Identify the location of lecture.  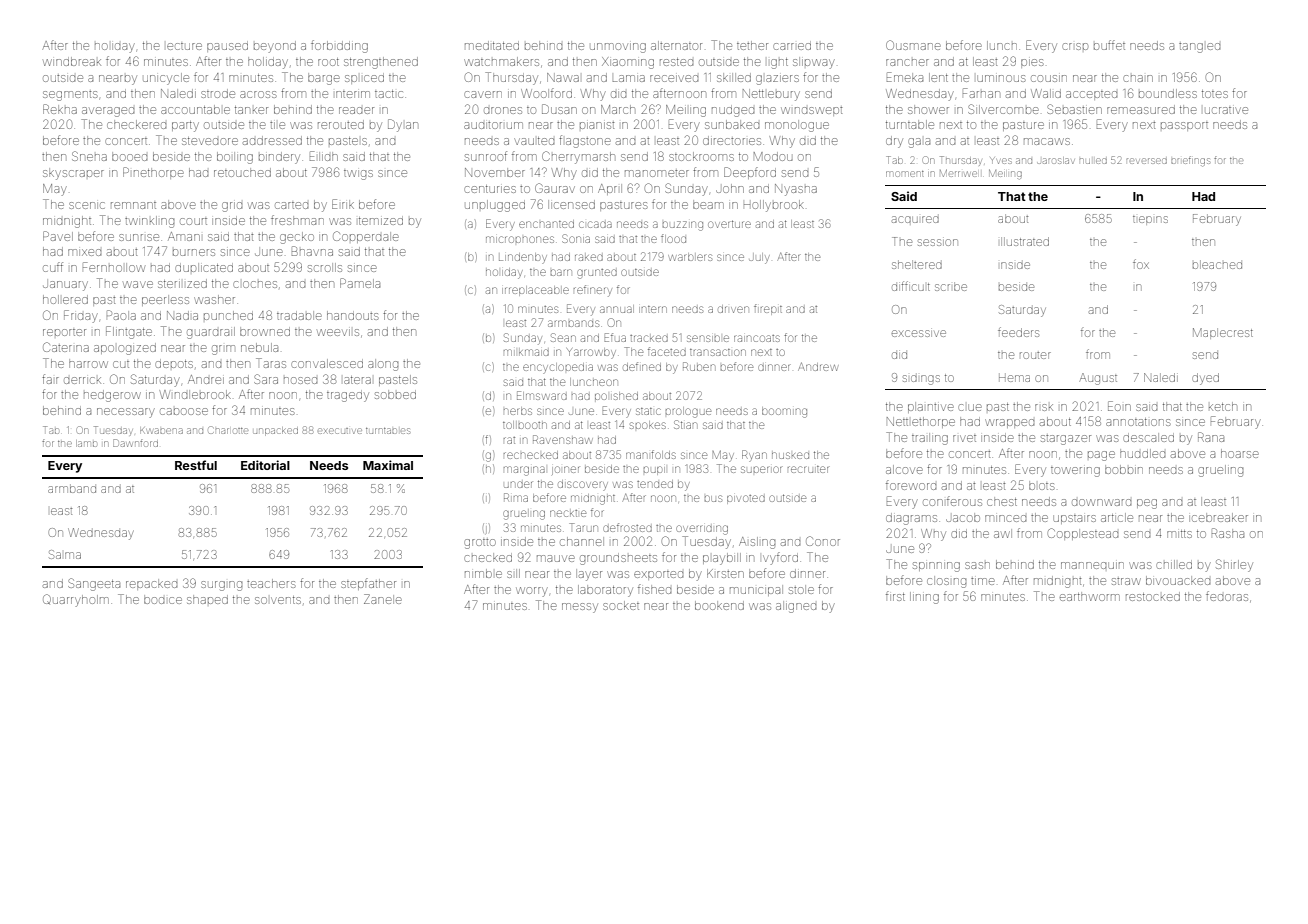
(184, 46).
